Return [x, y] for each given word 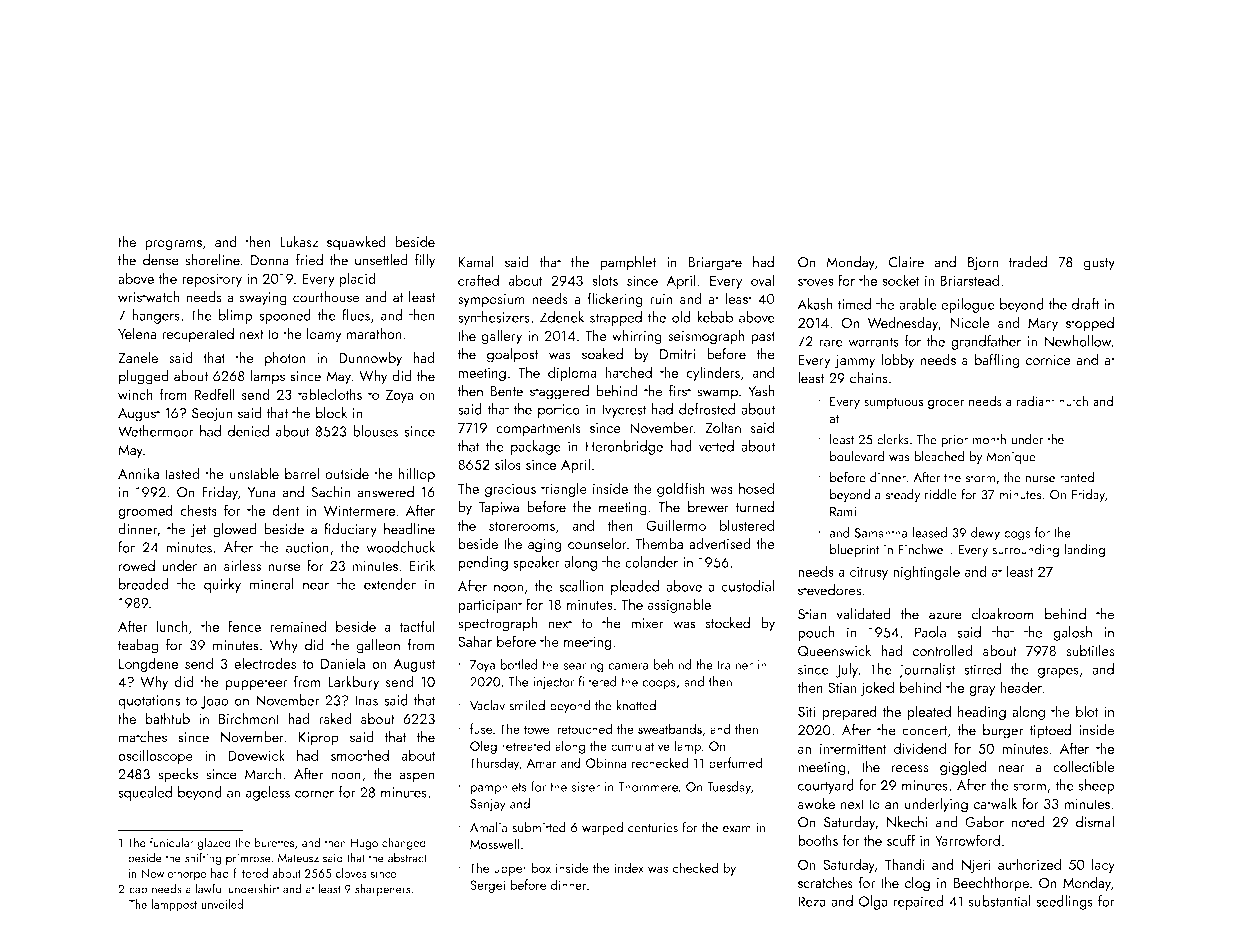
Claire [906, 262]
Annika [138, 473]
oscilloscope [155, 756]
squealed [145, 793]
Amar [541, 763]
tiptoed [1050, 731]
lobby [897, 361]
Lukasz [299, 241]
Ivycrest [624, 411]
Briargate [715, 264]
